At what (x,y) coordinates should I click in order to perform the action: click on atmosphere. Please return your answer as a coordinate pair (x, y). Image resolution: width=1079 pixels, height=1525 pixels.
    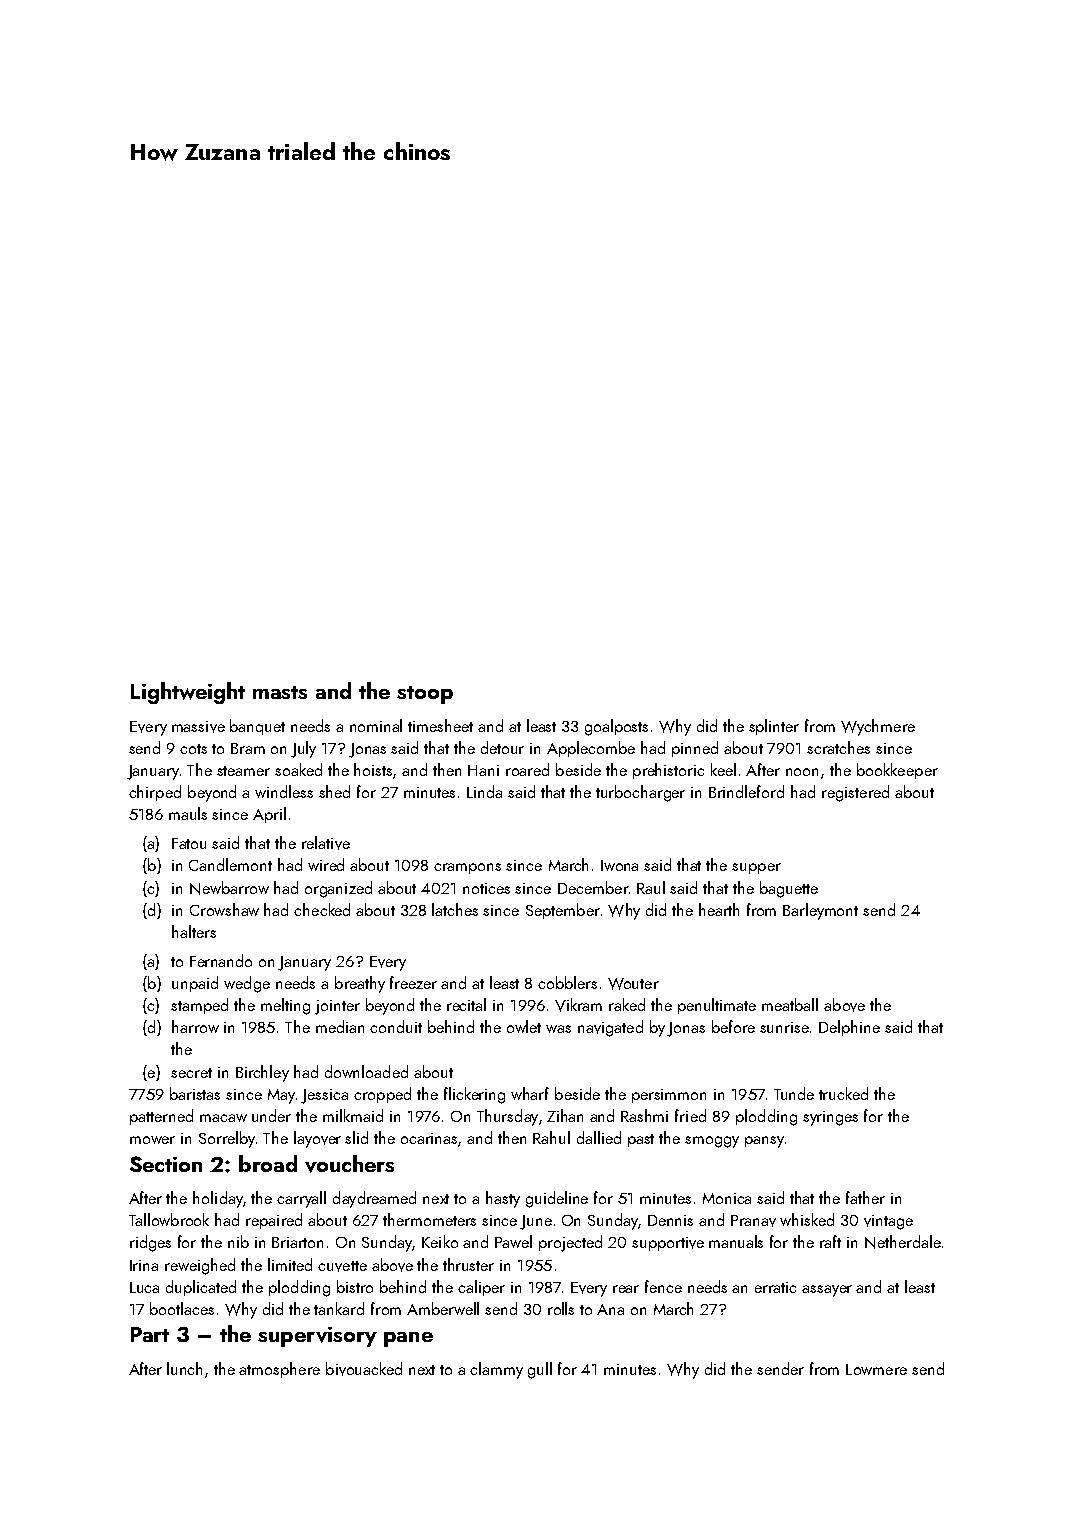
    Looking at the image, I should click on (279, 1370).
